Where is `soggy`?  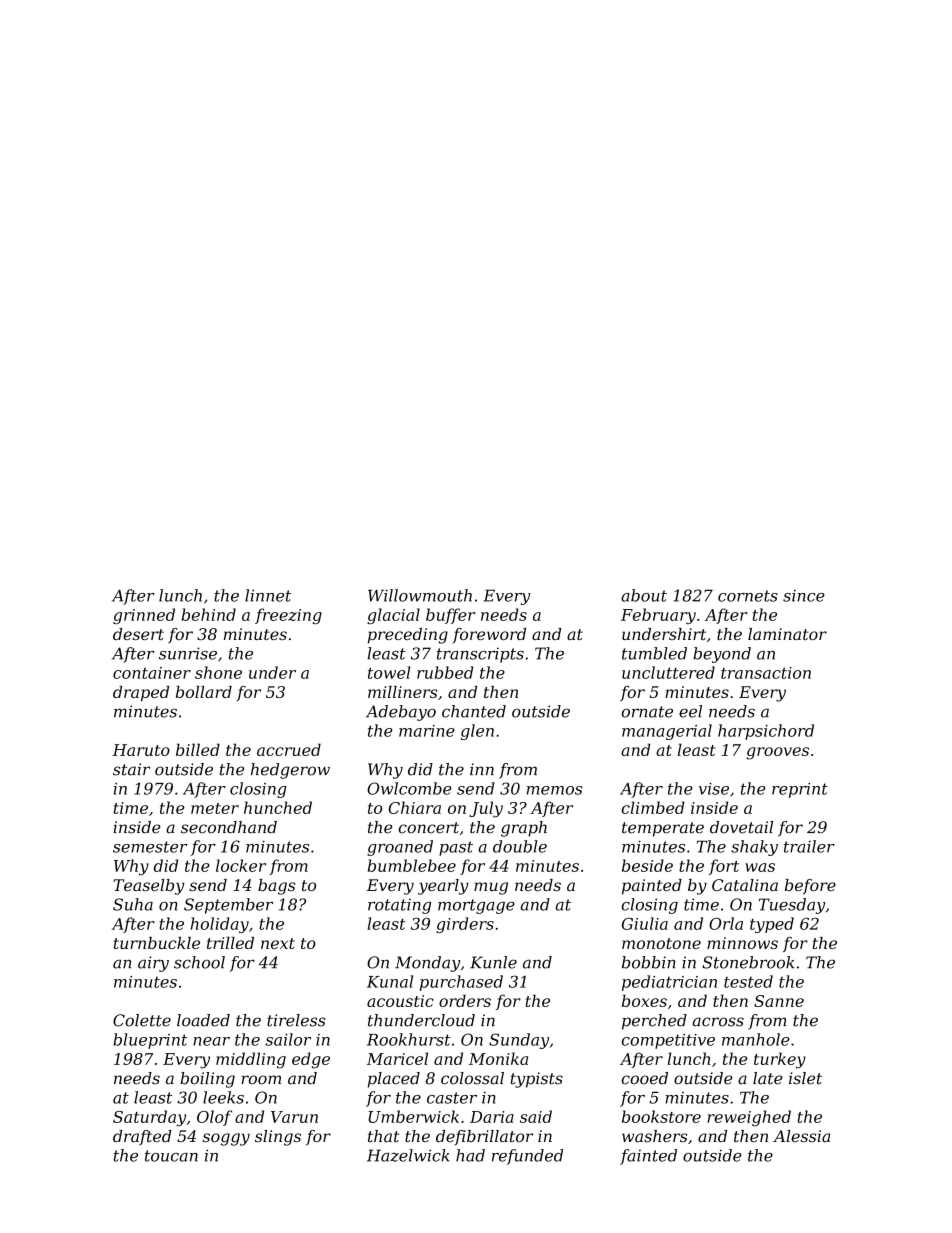 soggy is located at coordinates (226, 1139).
